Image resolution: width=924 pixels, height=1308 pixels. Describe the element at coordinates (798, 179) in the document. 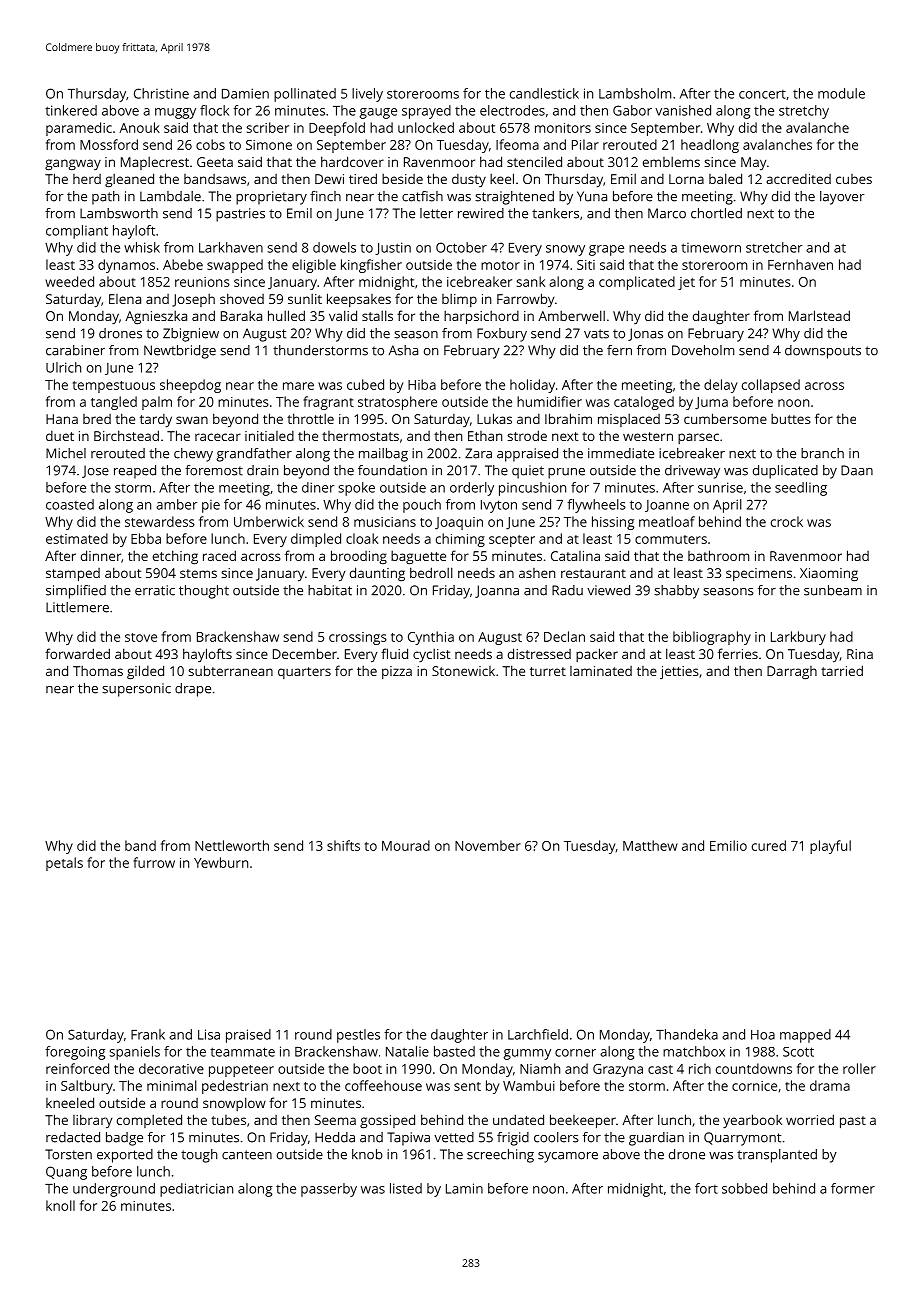

I see `accredited` at that location.
